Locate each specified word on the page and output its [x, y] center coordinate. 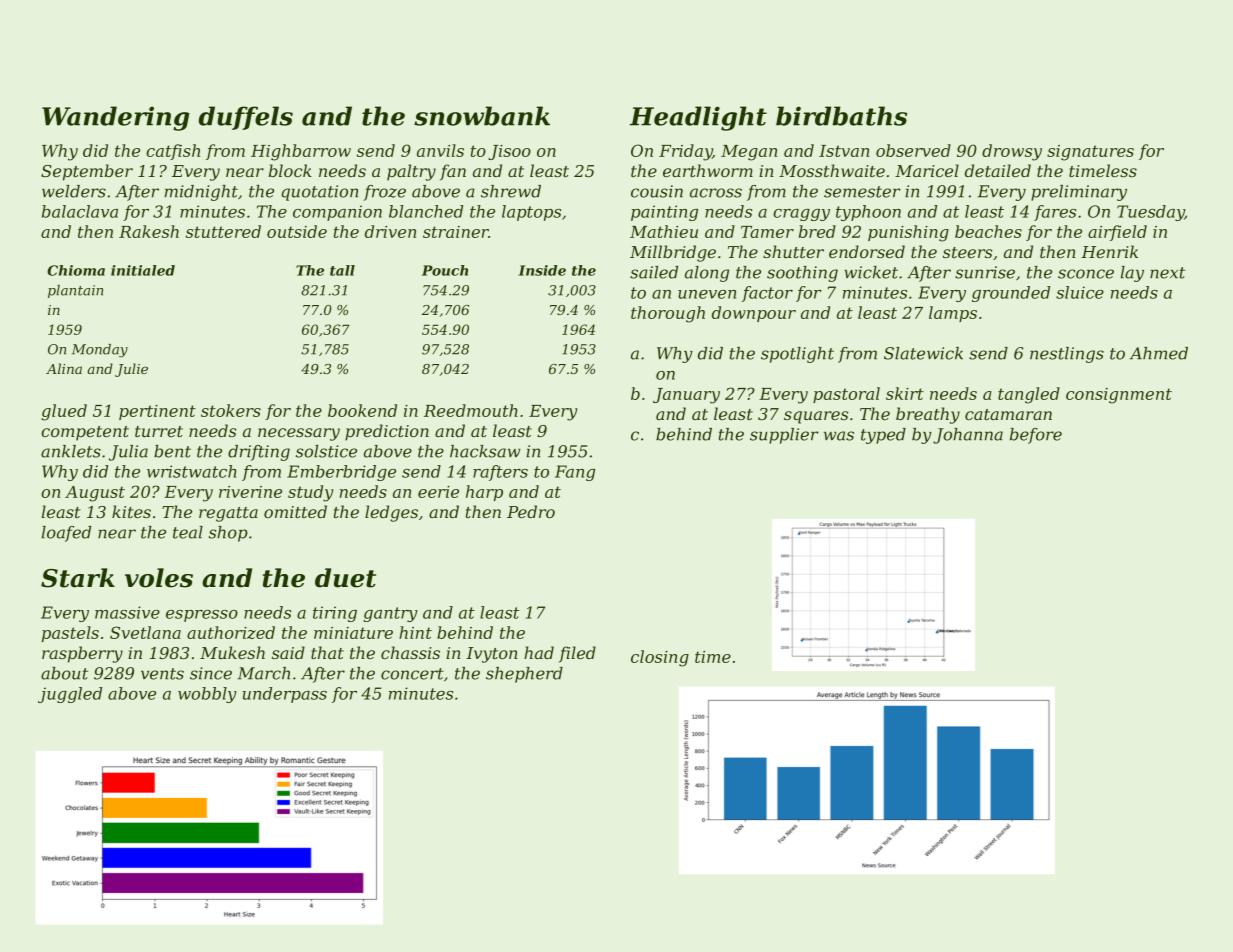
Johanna [968, 436]
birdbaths [841, 116]
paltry [411, 172]
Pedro [531, 511]
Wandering [115, 118]
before [1036, 436]
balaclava [80, 211]
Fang [575, 473]
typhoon [868, 213]
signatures [1090, 153]
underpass [284, 695]
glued [64, 412]
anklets [71, 451]
